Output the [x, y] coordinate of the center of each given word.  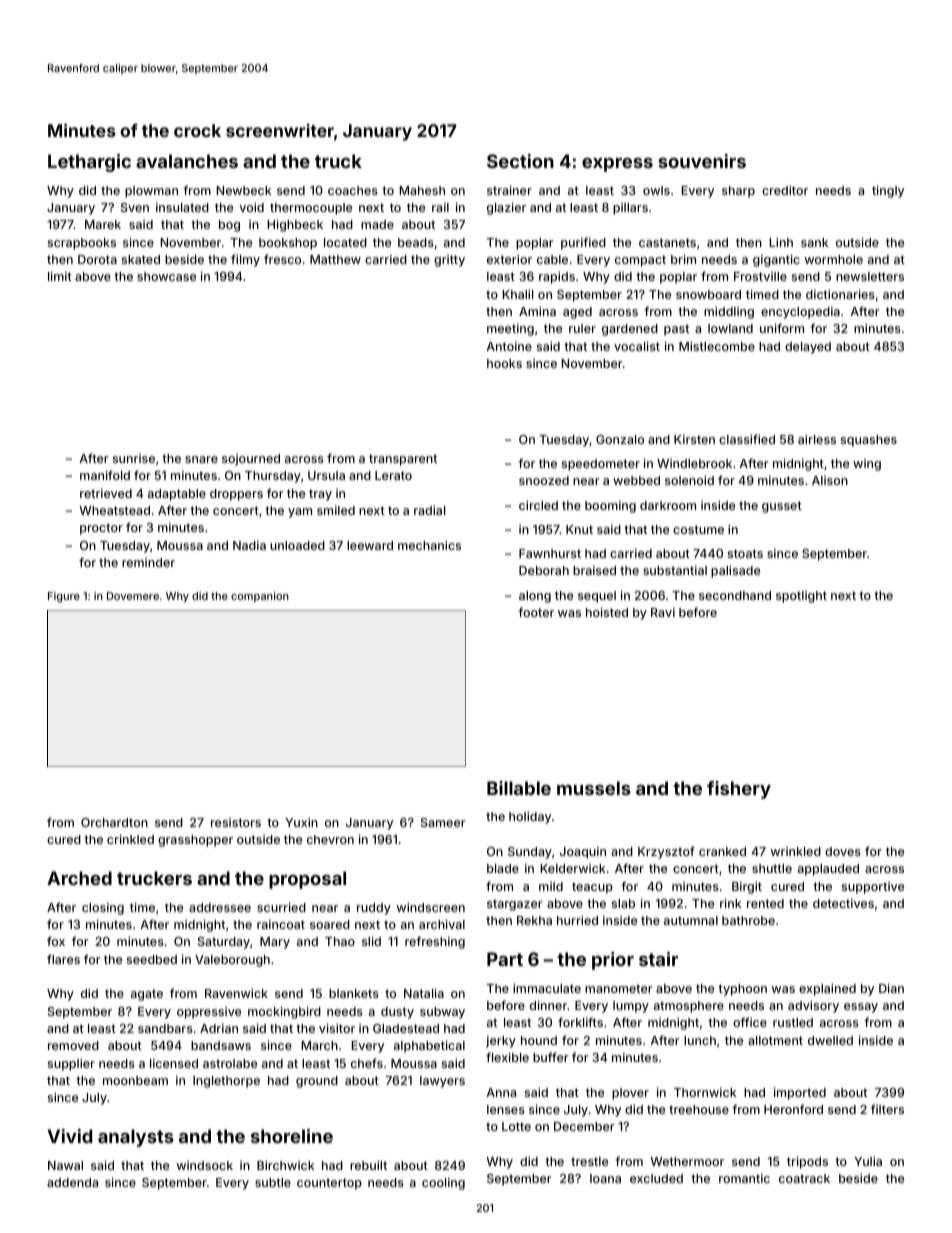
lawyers [442, 1082]
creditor [785, 190]
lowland [730, 328]
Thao [340, 941]
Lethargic [89, 163]
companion [260, 597]
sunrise [134, 458]
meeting [510, 329]
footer [536, 612]
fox [56, 941]
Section [520, 161]
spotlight [801, 597]
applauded [828, 870]
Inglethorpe [226, 1082]
